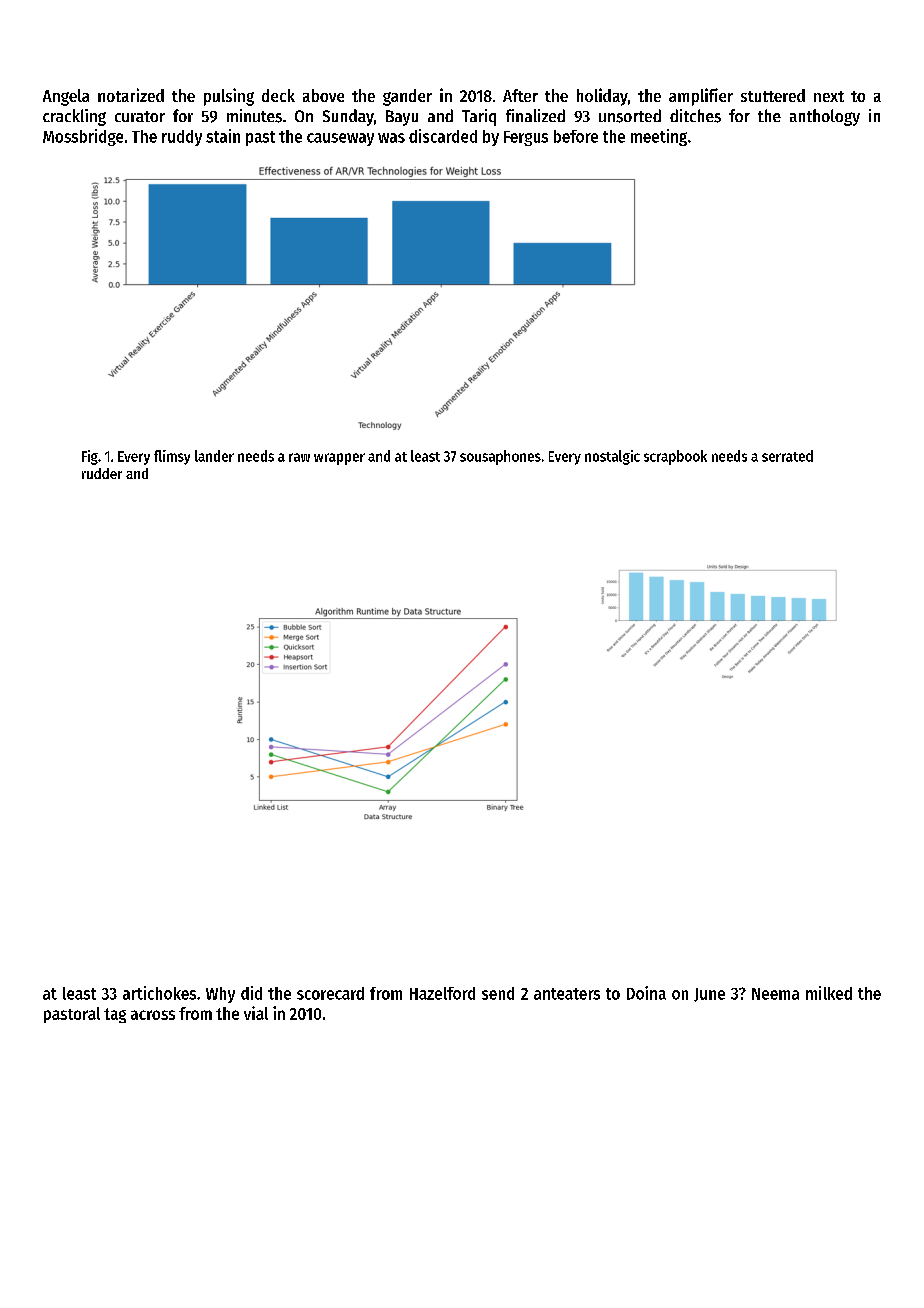 The width and height of the image is (924, 1308). What do you see at coordinates (83, 137) in the image?
I see `Mossbridge` at bounding box center [83, 137].
